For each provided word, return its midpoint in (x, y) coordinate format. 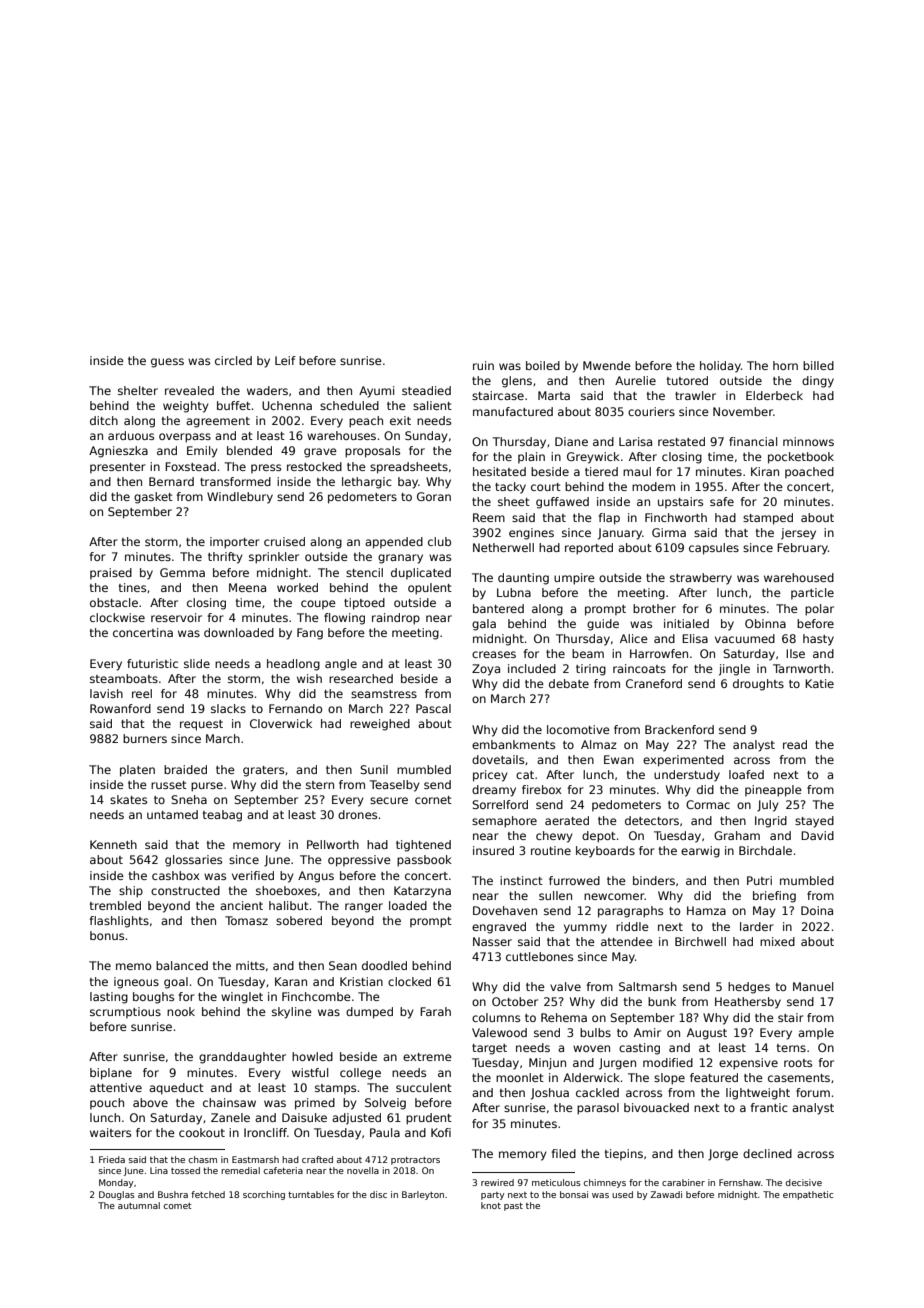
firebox (542, 789)
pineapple (773, 791)
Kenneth (113, 844)
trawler (695, 395)
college (360, 1074)
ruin (483, 365)
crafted (317, 1159)
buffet (234, 405)
